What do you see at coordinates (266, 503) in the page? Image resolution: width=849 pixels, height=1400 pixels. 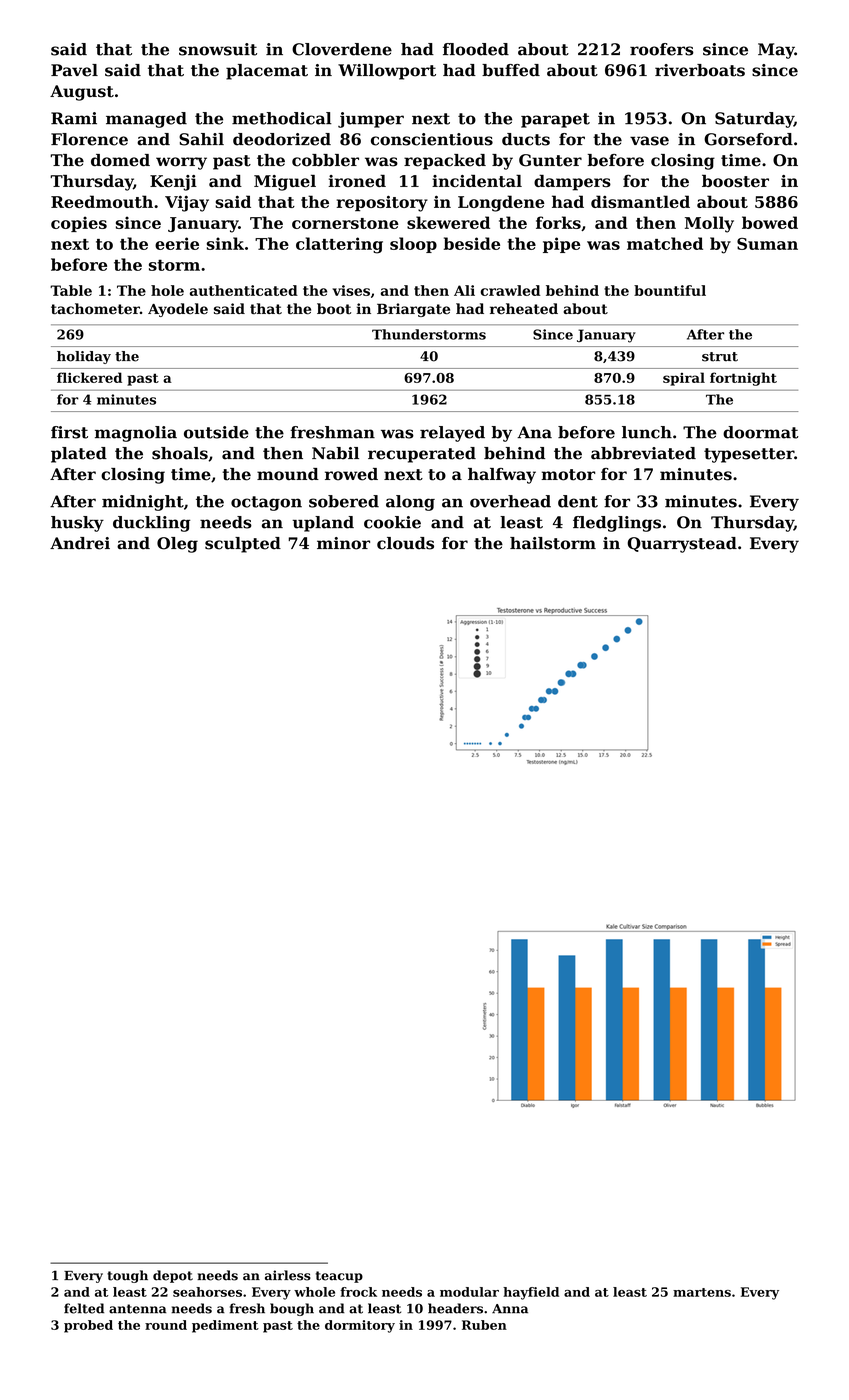 I see `octagon` at bounding box center [266, 503].
